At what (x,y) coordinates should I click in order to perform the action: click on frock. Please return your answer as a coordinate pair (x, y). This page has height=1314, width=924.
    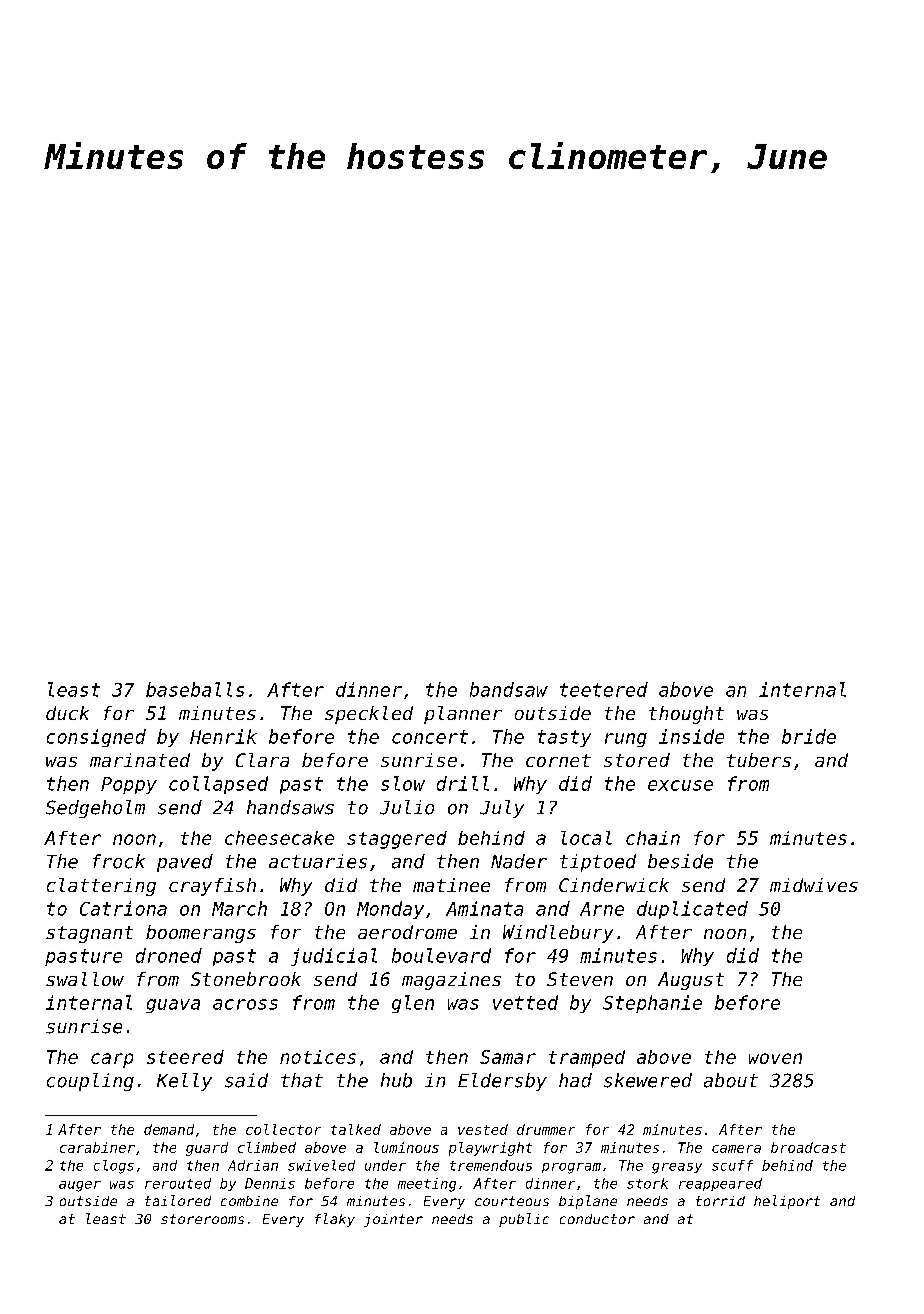
    Looking at the image, I should click on (119, 861).
